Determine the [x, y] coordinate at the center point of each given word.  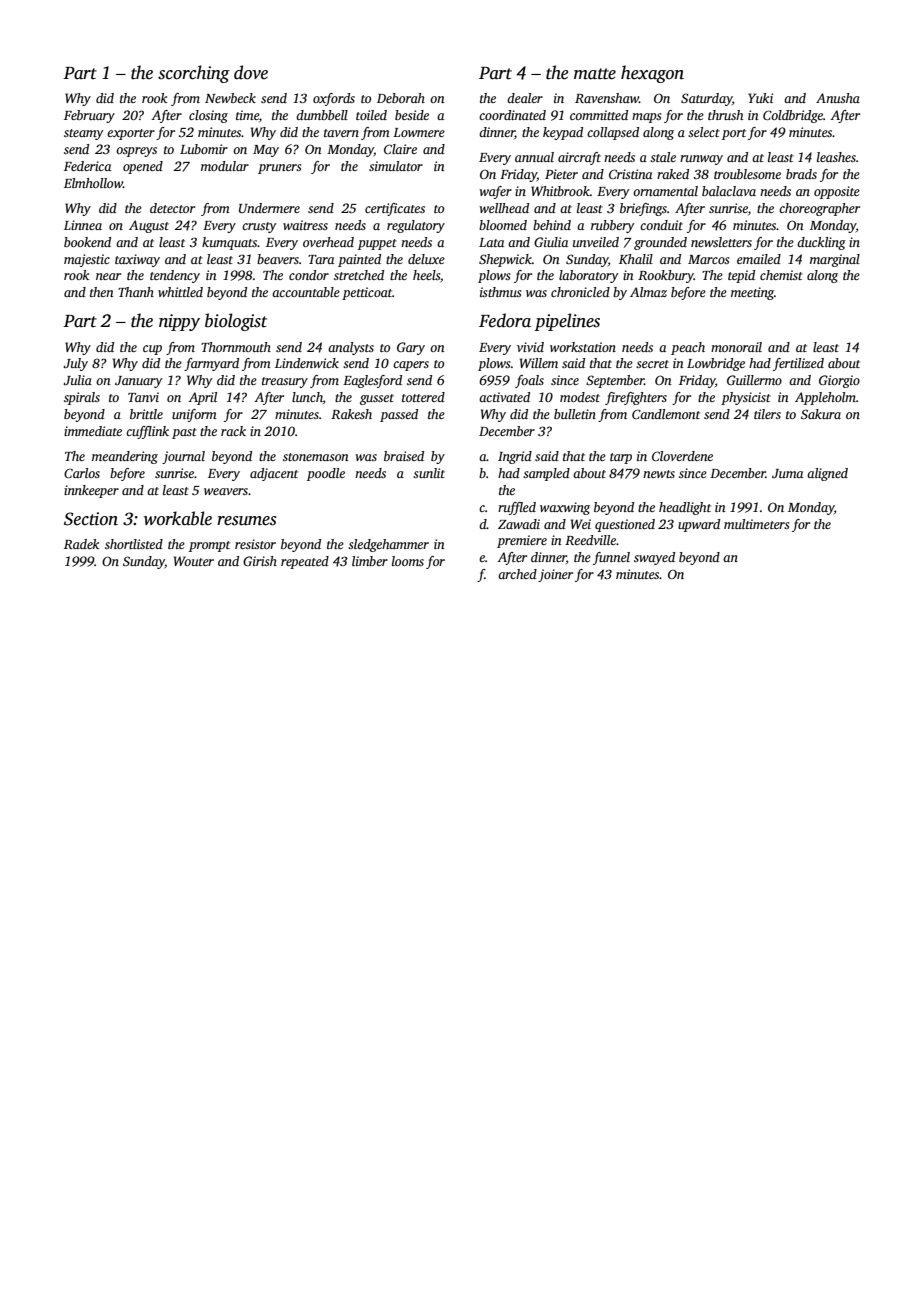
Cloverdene [682, 456]
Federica [87, 166]
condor [309, 275]
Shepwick [505, 260]
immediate [93, 431]
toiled [371, 115]
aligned [827, 474]
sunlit [429, 473]
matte [595, 74]
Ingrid [515, 457]
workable [178, 518]
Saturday [706, 99]
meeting [752, 293]
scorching [194, 74]
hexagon [652, 74]
